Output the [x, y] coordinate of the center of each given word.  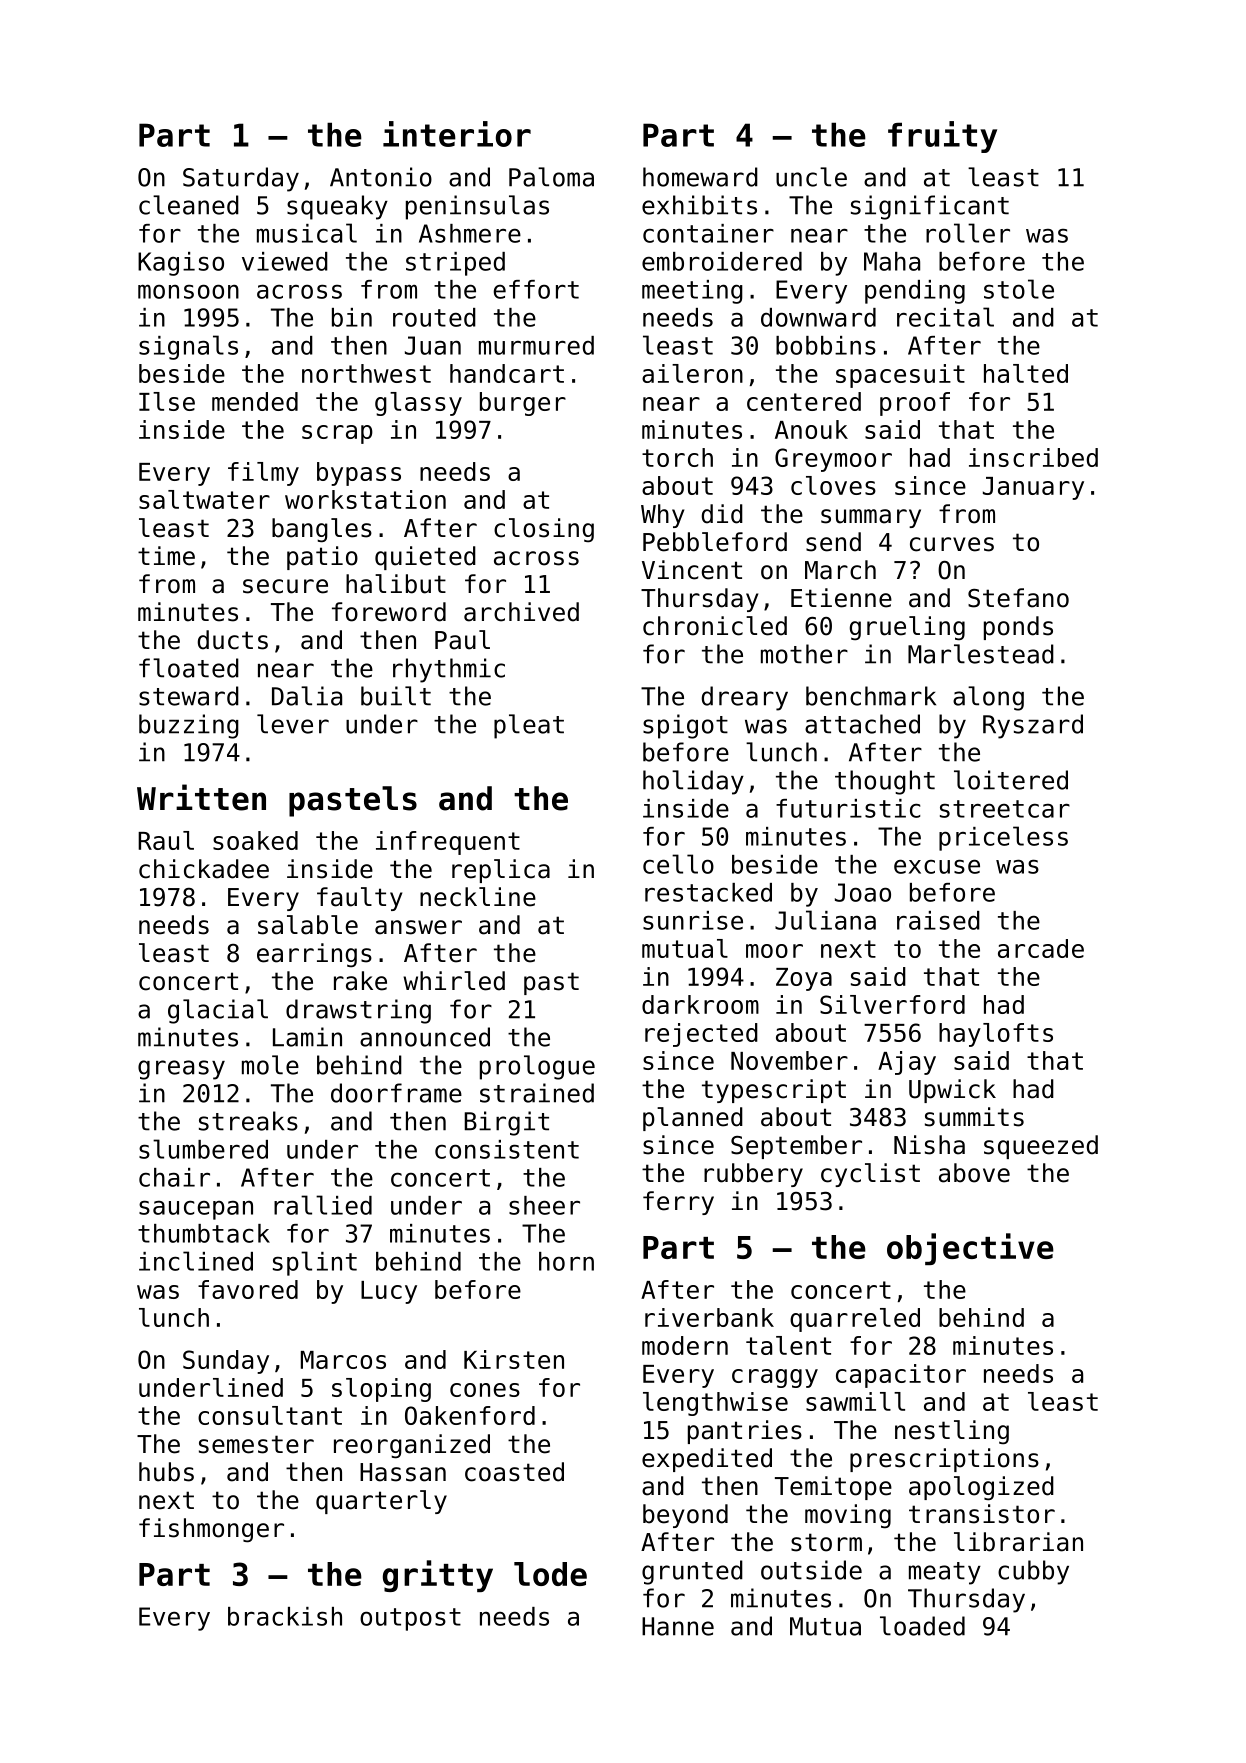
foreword [389, 612]
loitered [1011, 780]
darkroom [700, 1004]
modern [685, 1345]
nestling [952, 1432]
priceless [1003, 838]
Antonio [381, 177]
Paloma [551, 177]
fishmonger [211, 1530]
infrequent [448, 843]
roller [968, 233]
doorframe [396, 1093]
